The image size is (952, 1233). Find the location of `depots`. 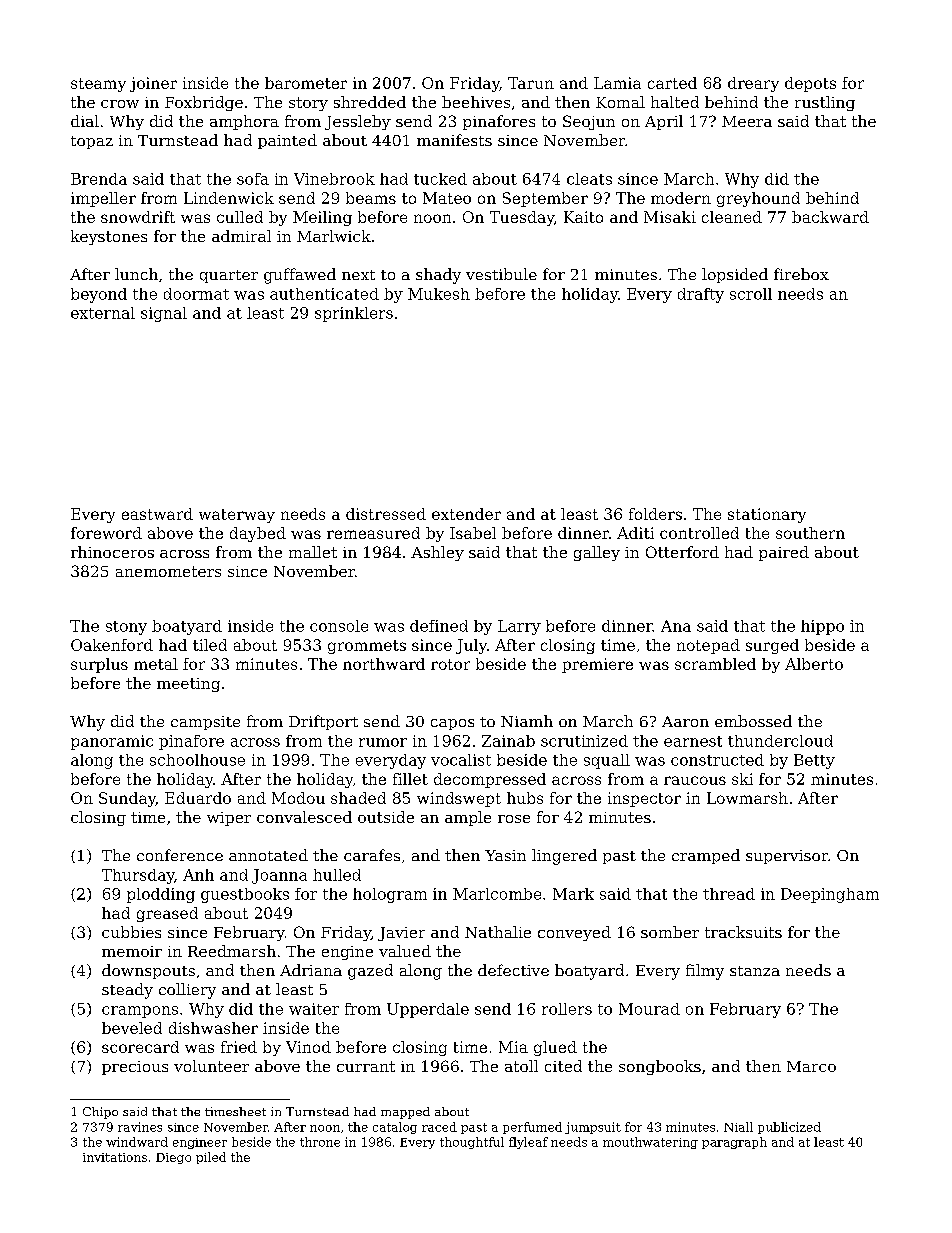

depots is located at coordinates (810, 84).
